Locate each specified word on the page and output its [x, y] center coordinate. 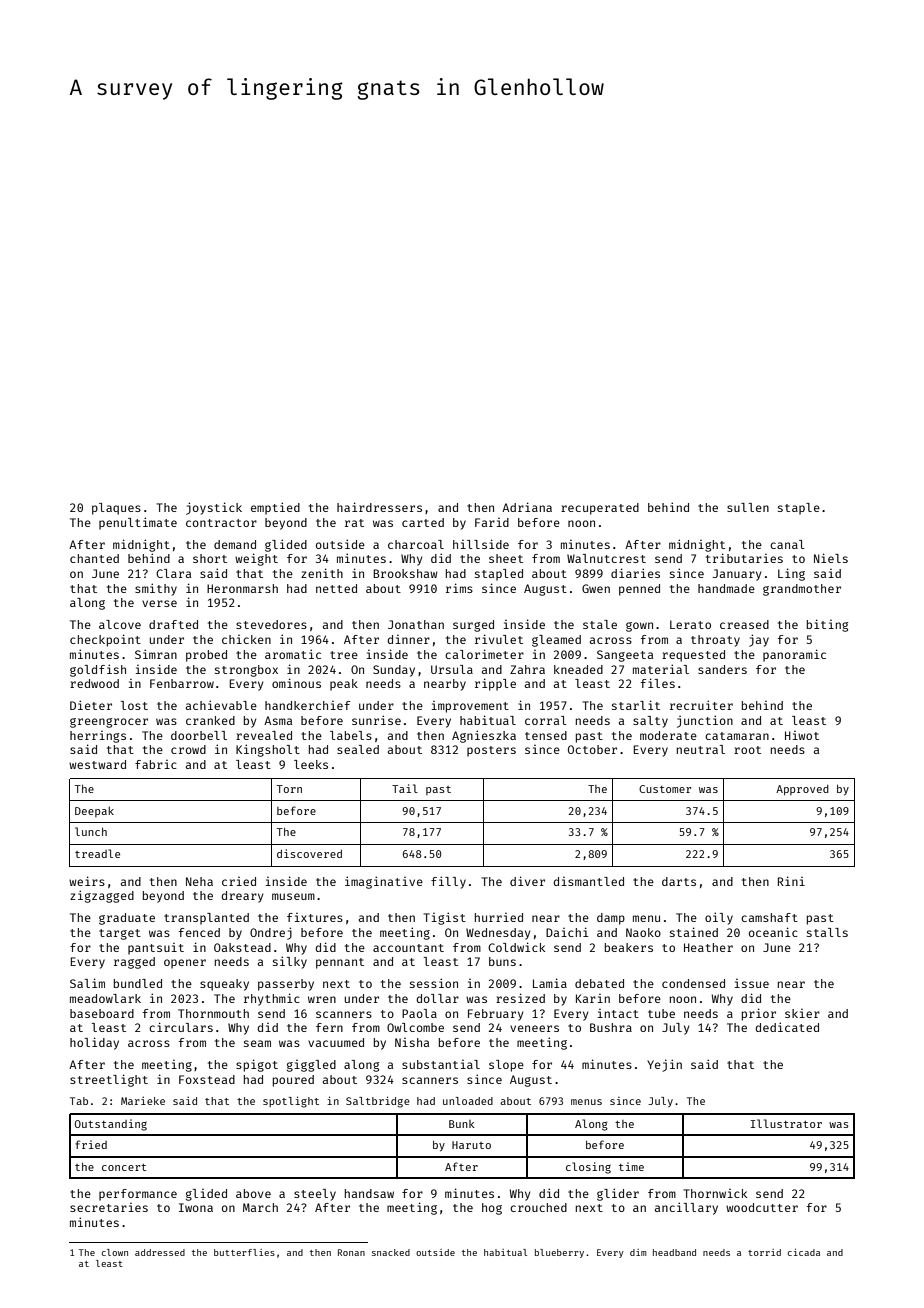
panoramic [794, 655]
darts [679, 881]
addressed [160, 1252]
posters [491, 751]
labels [351, 735]
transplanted [206, 919]
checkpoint [105, 640]
